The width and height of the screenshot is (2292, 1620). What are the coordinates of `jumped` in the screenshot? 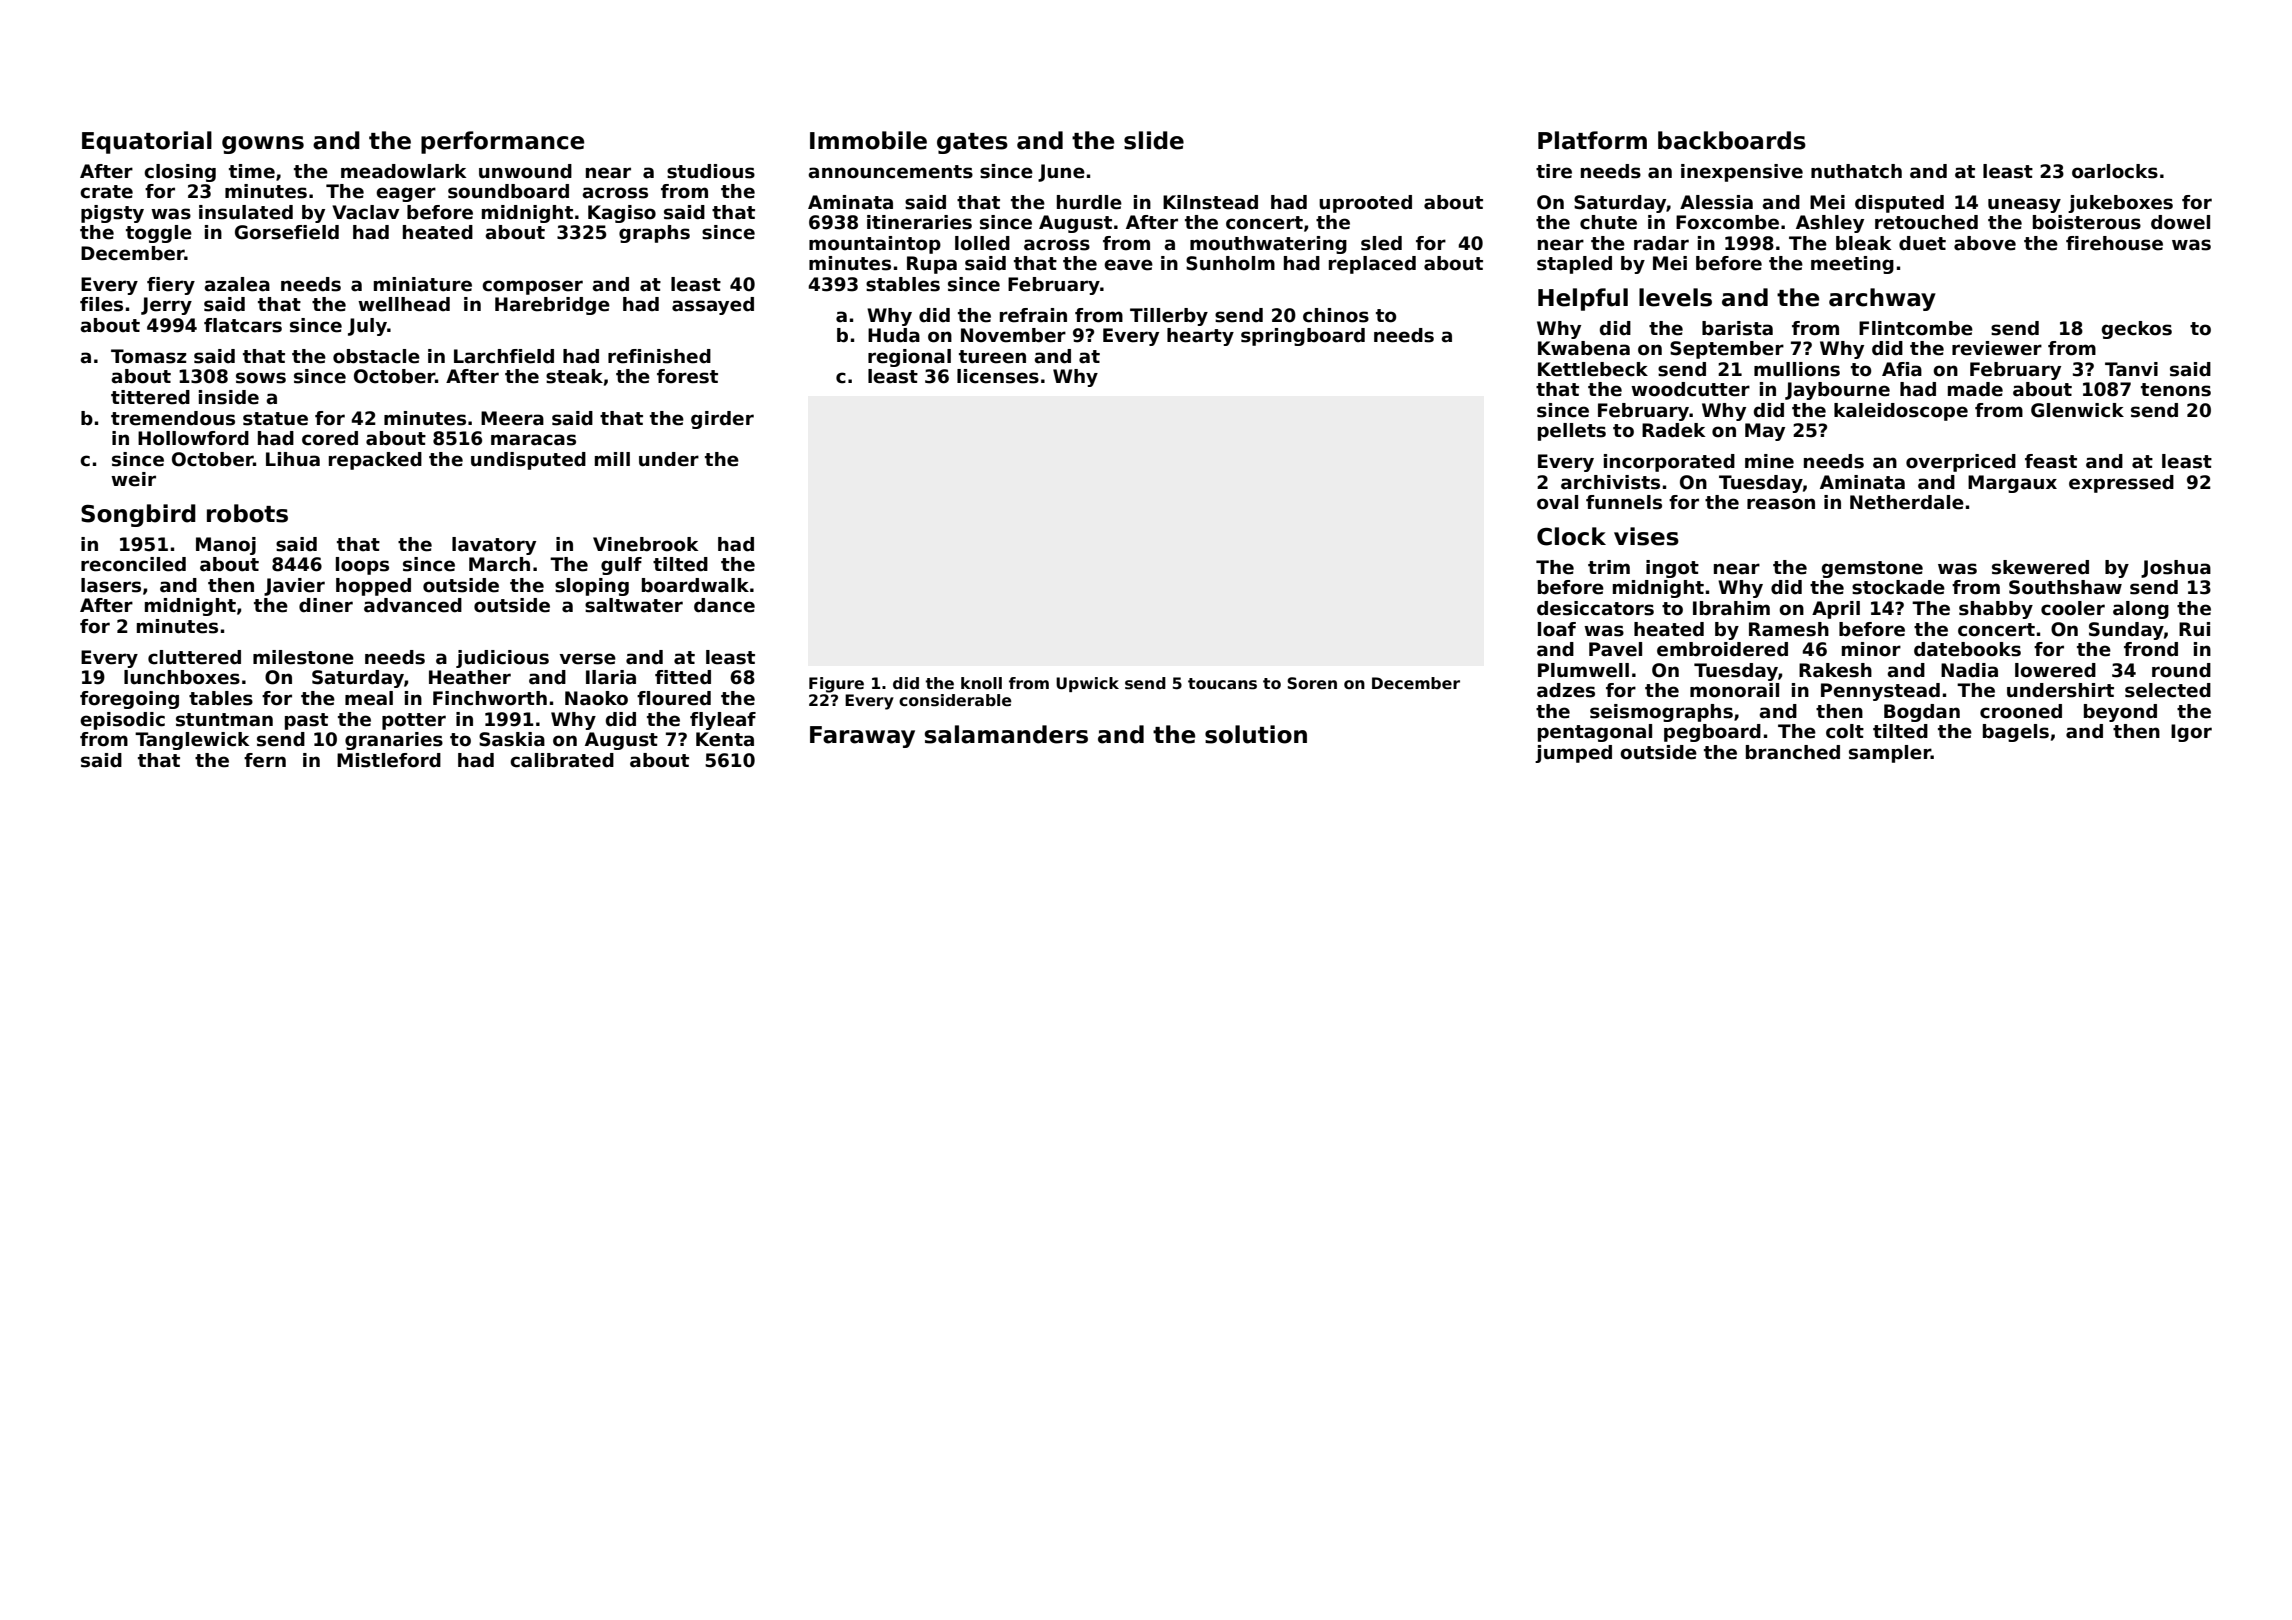 It's located at (1573, 754).
